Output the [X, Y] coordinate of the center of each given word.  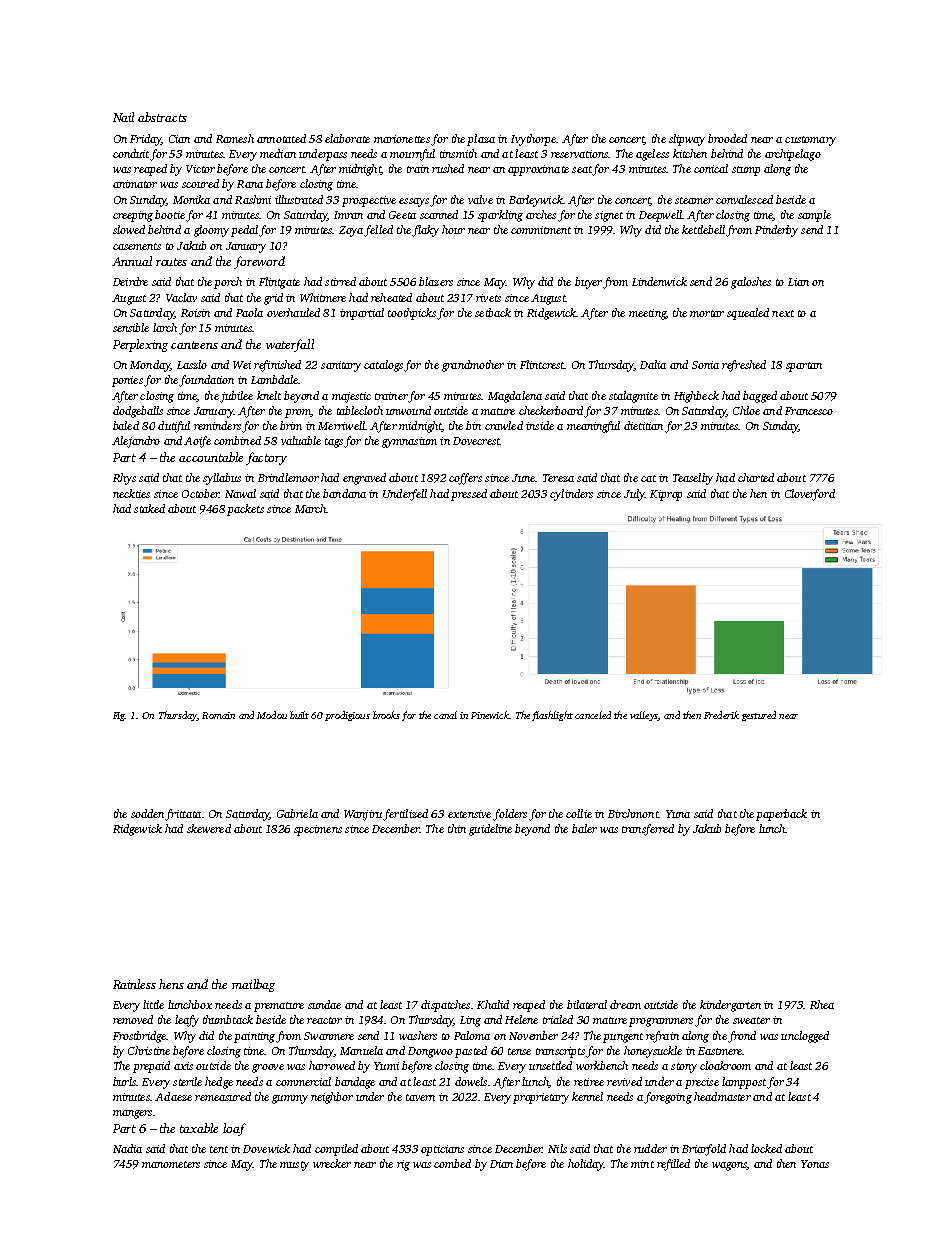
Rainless [134, 984]
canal [445, 715]
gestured [759, 716]
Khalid [493, 1004]
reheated [391, 297]
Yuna [678, 814]
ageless [652, 155]
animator [135, 184]
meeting [647, 314]
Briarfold [704, 1150]
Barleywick [536, 201]
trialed [558, 1019]
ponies [127, 381]
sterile [187, 1081]
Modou [272, 715]
